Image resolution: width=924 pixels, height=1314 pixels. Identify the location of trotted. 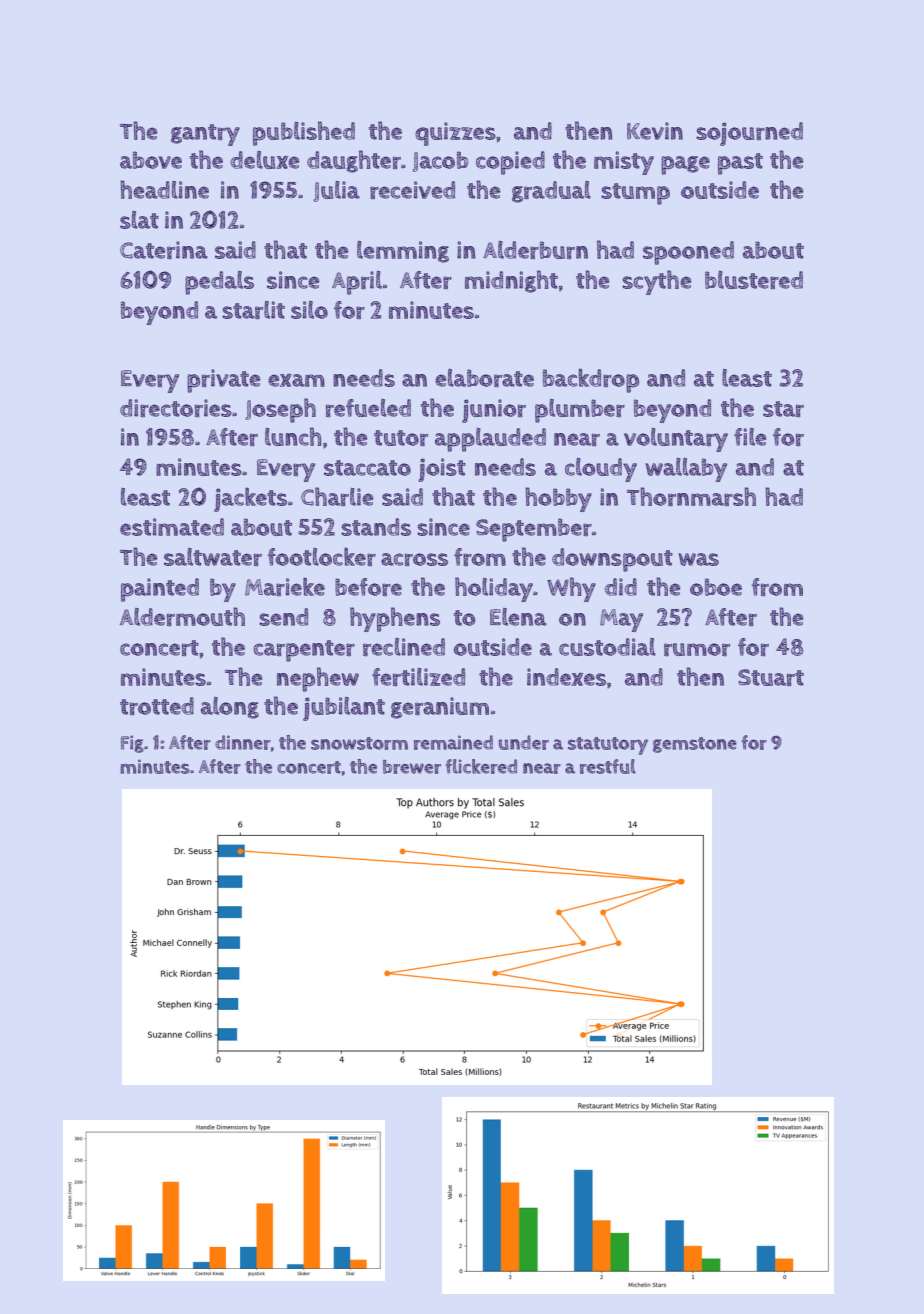
(157, 706).
